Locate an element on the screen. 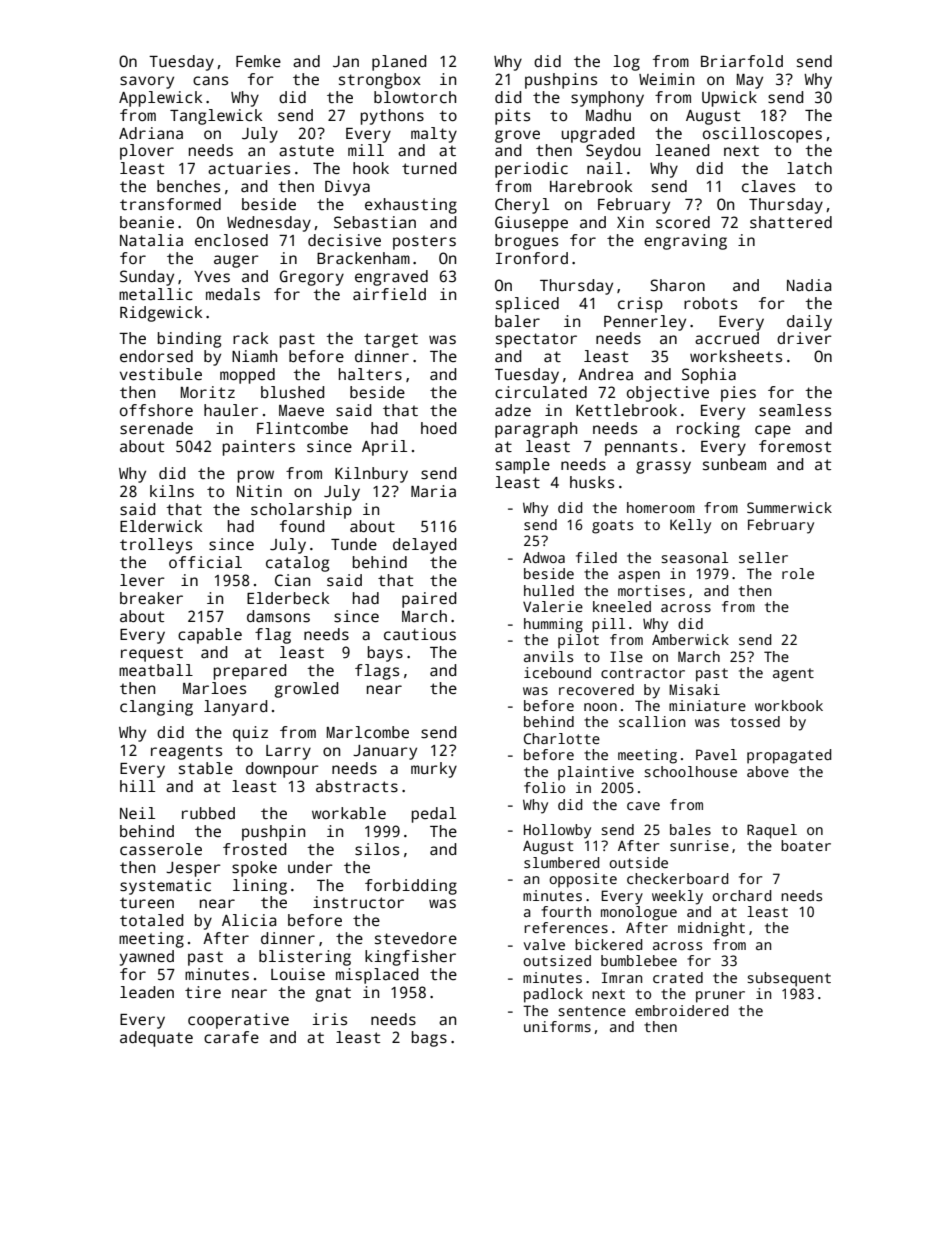  Tanglewick is located at coordinates (216, 117).
